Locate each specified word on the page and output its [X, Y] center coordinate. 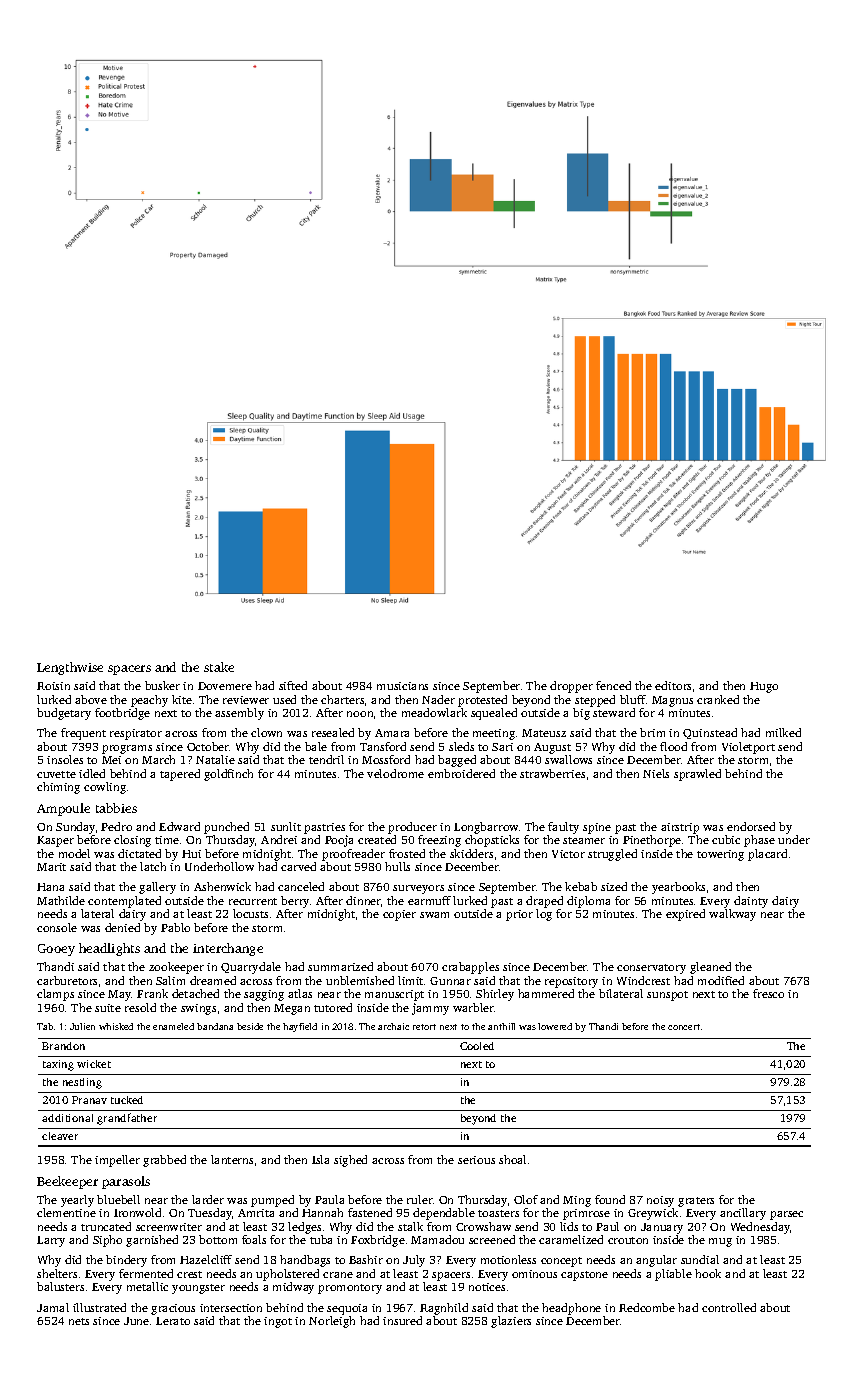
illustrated [99, 1307]
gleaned [710, 968]
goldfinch [228, 775]
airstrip [680, 828]
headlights [109, 949]
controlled [729, 1307]
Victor [568, 854]
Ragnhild [444, 1309]
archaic [393, 1026]
